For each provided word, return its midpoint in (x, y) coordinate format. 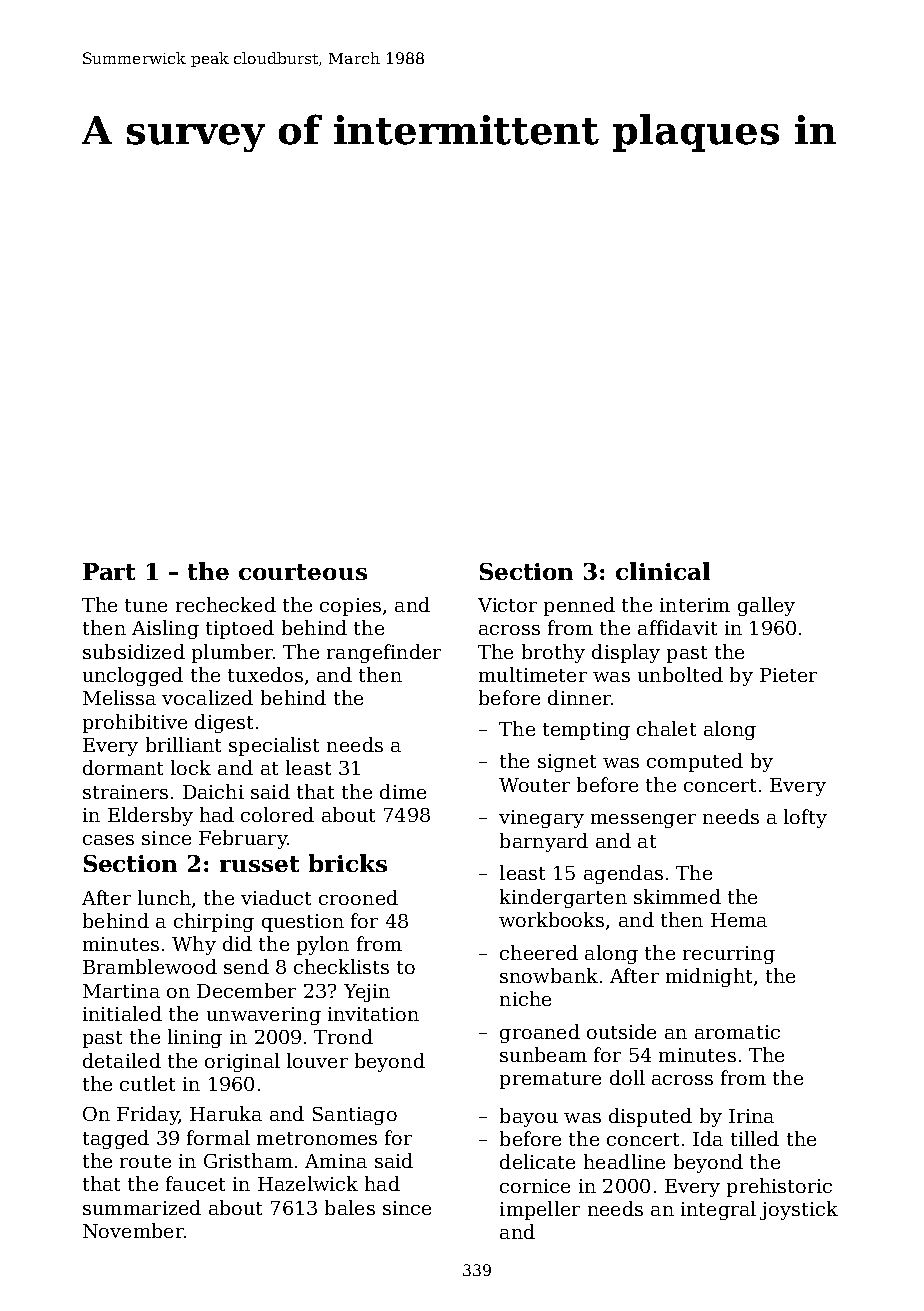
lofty (805, 818)
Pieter (788, 675)
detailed (122, 1060)
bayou (529, 1117)
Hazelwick (308, 1183)
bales (350, 1207)
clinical (663, 571)
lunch (164, 897)
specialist (274, 746)
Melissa (119, 697)
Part (109, 571)
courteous (303, 572)
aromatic (737, 1032)
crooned (358, 897)
